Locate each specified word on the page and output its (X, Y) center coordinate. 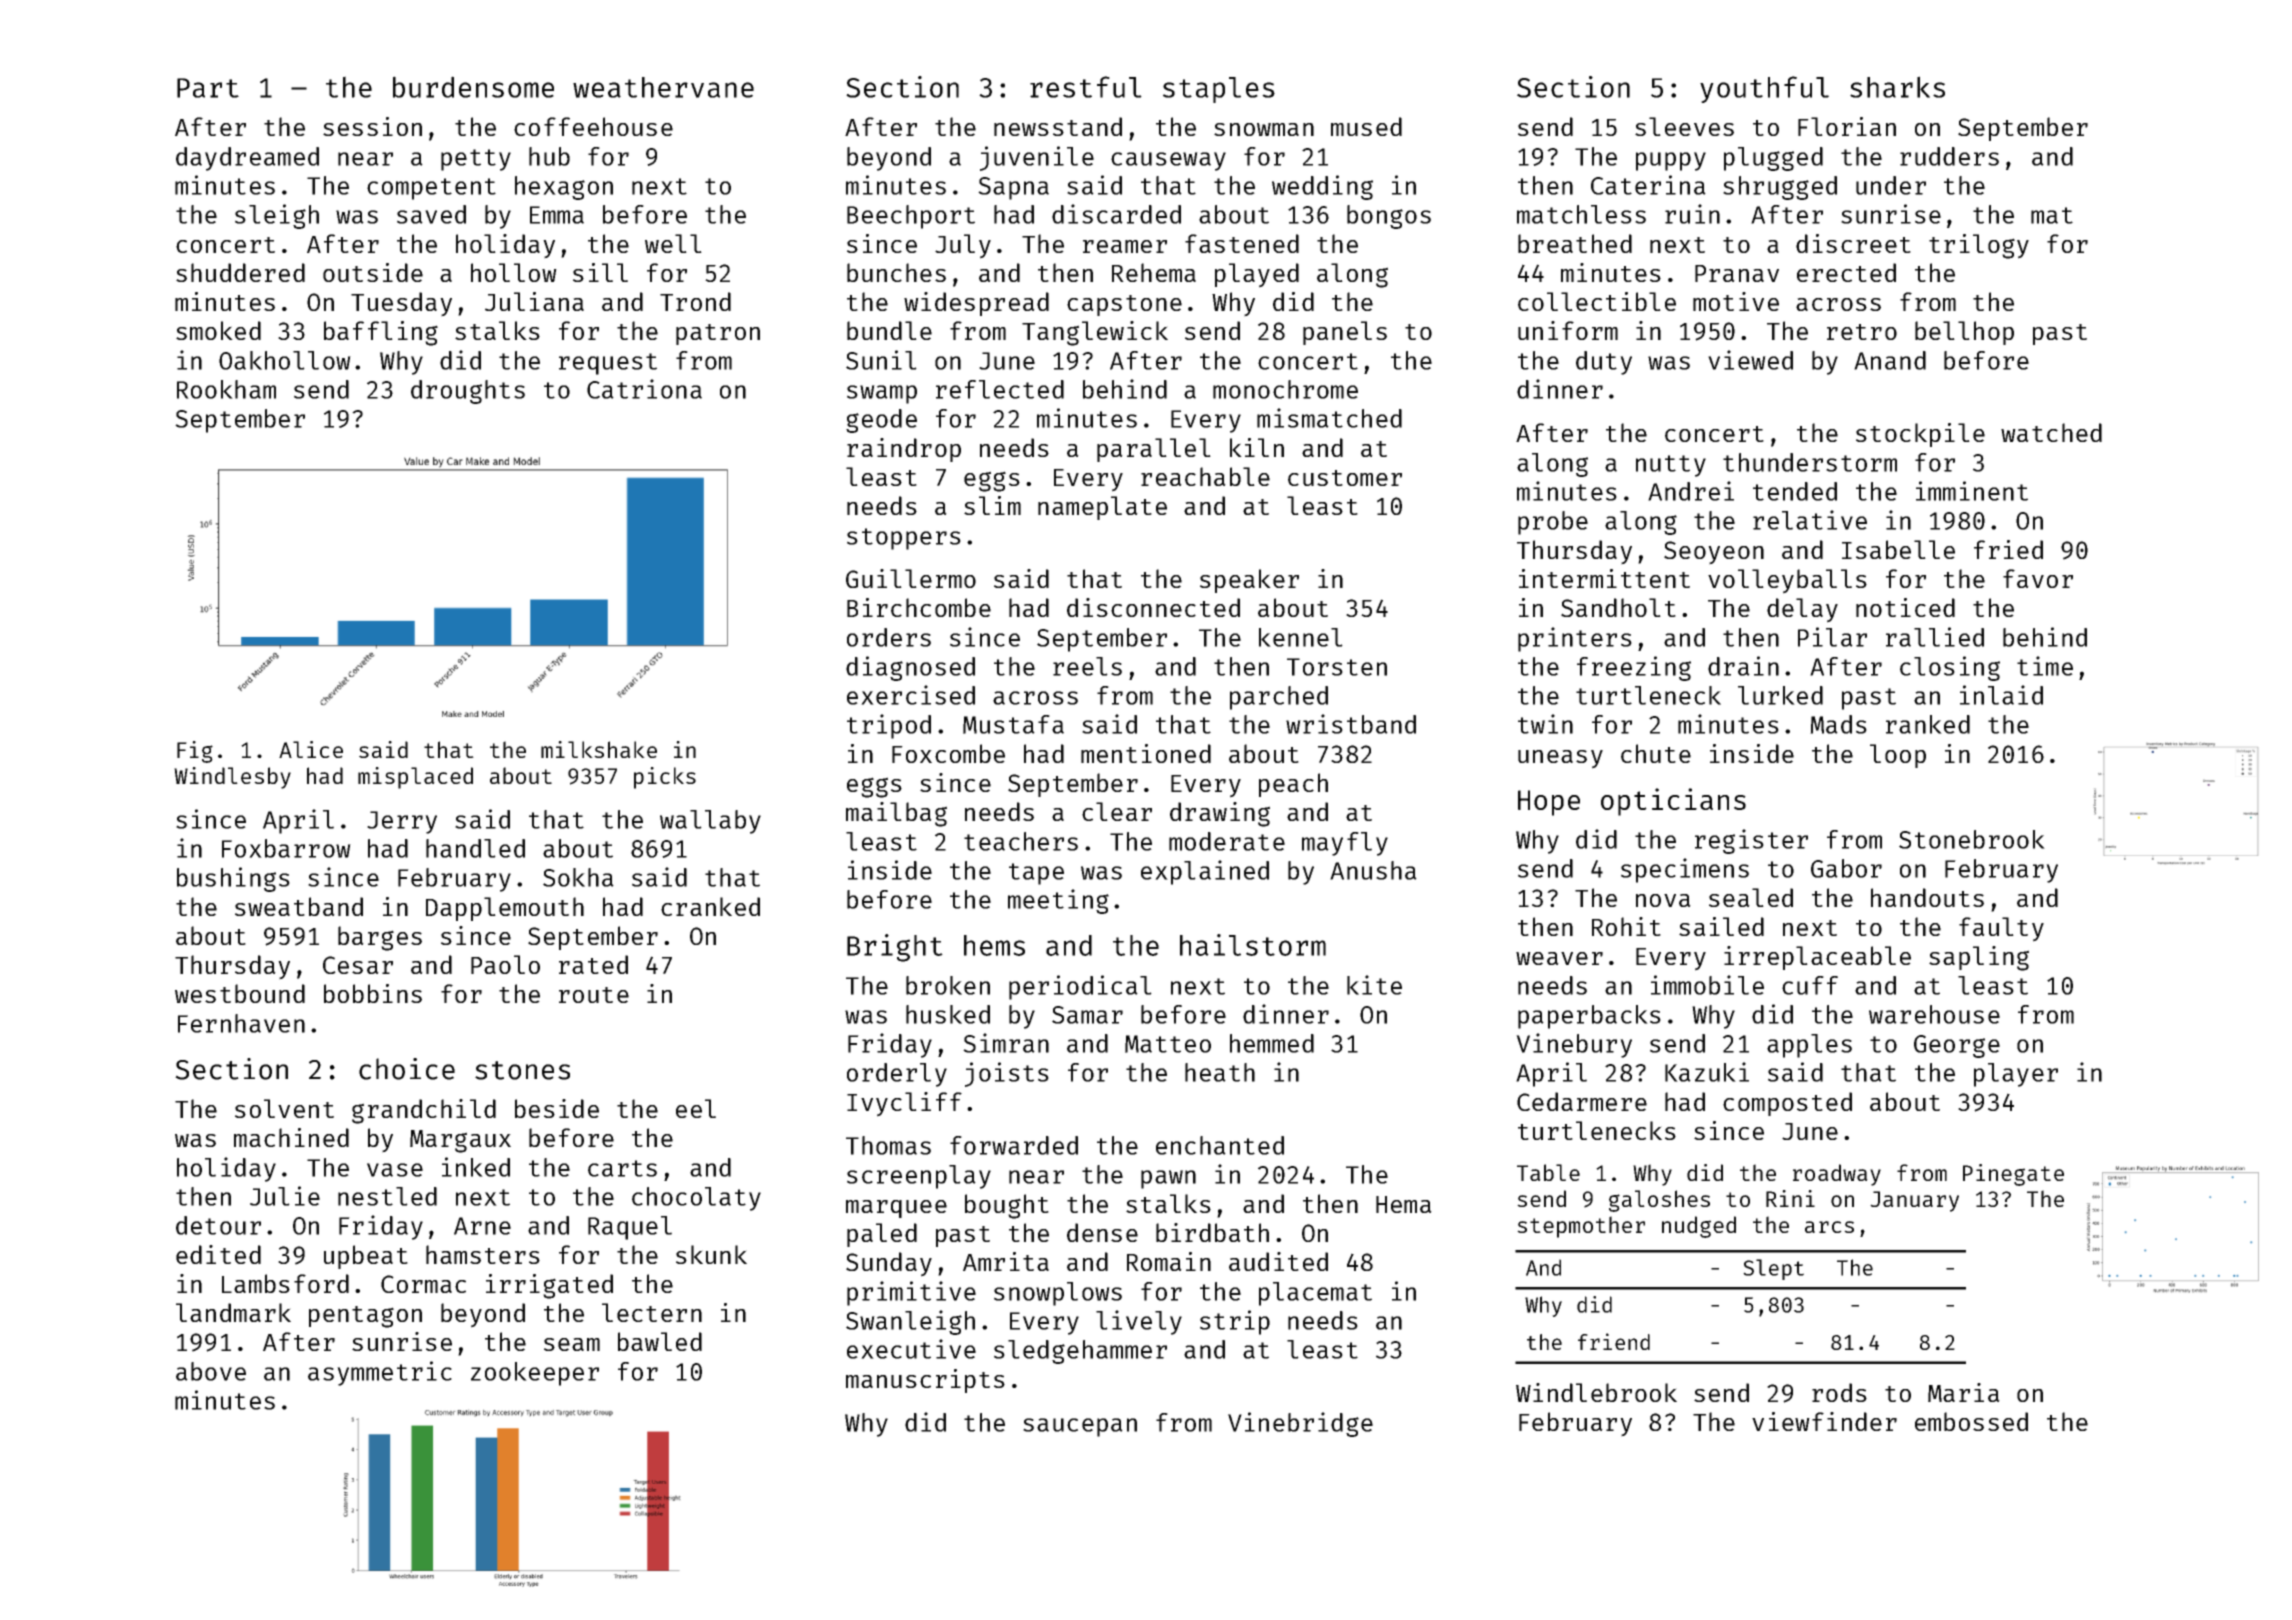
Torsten (1337, 667)
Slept (1773, 1269)
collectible (1597, 301)
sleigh (277, 216)
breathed (1575, 243)
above (211, 1371)
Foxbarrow (286, 848)
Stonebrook (1972, 839)
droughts (468, 392)
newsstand (1058, 126)
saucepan (1080, 1427)
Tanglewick (1095, 333)
